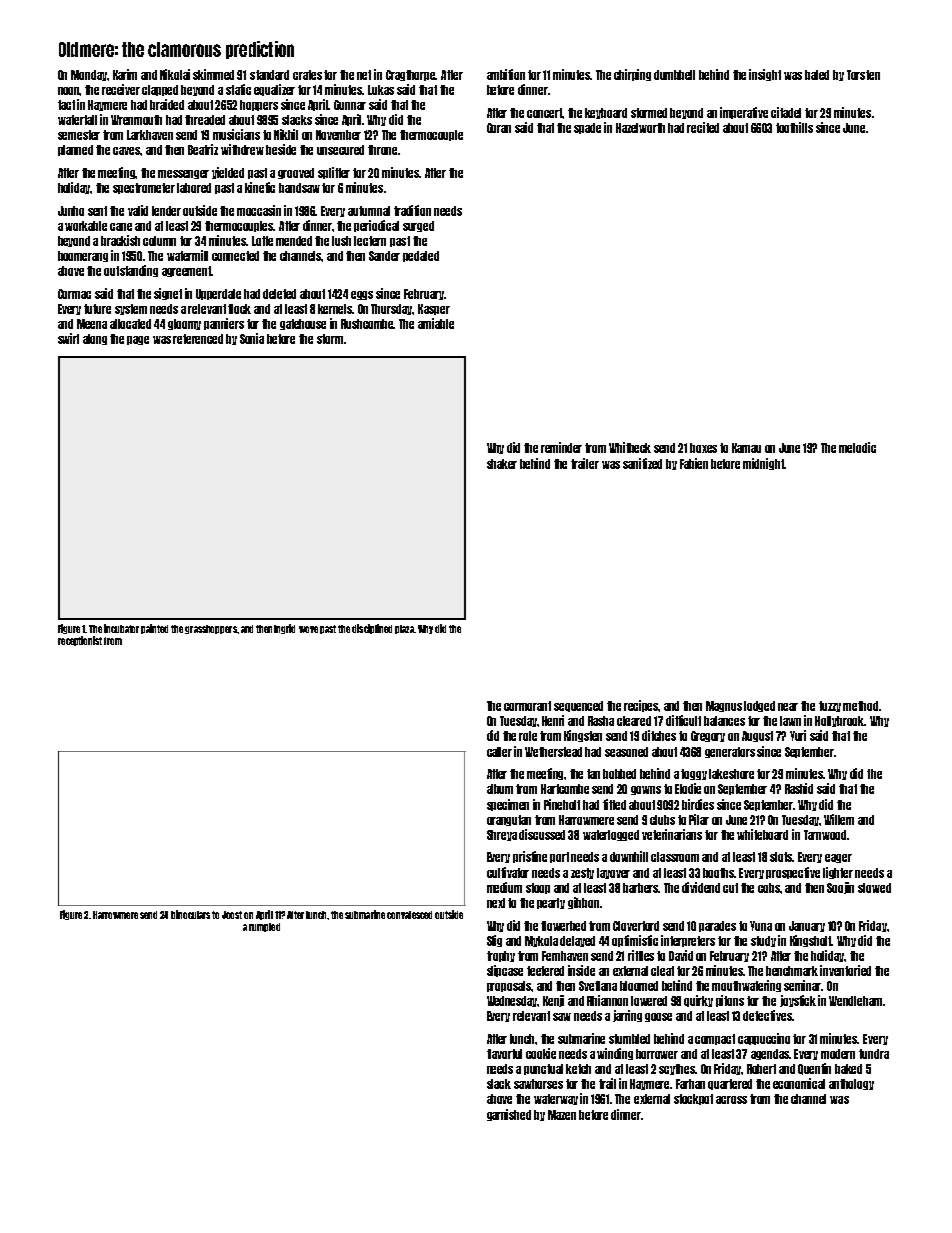 The height and width of the screenshot is (1233, 952). What do you see at coordinates (160, 90) in the screenshot?
I see `clapped` at bounding box center [160, 90].
